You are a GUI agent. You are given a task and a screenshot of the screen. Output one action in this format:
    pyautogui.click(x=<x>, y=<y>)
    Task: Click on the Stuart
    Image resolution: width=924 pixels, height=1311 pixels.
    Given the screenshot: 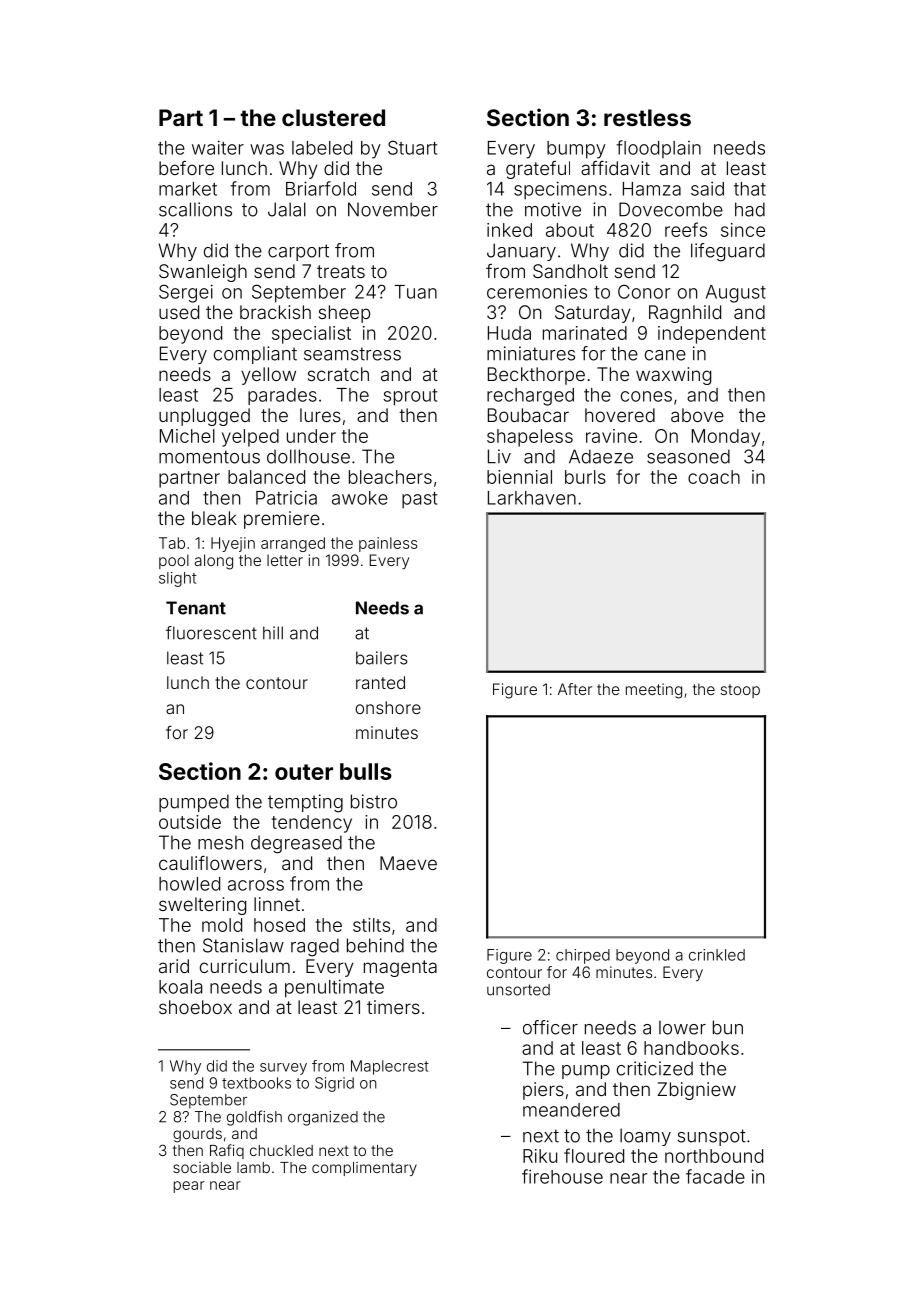 What is the action you would take?
    pyautogui.click(x=412, y=147)
